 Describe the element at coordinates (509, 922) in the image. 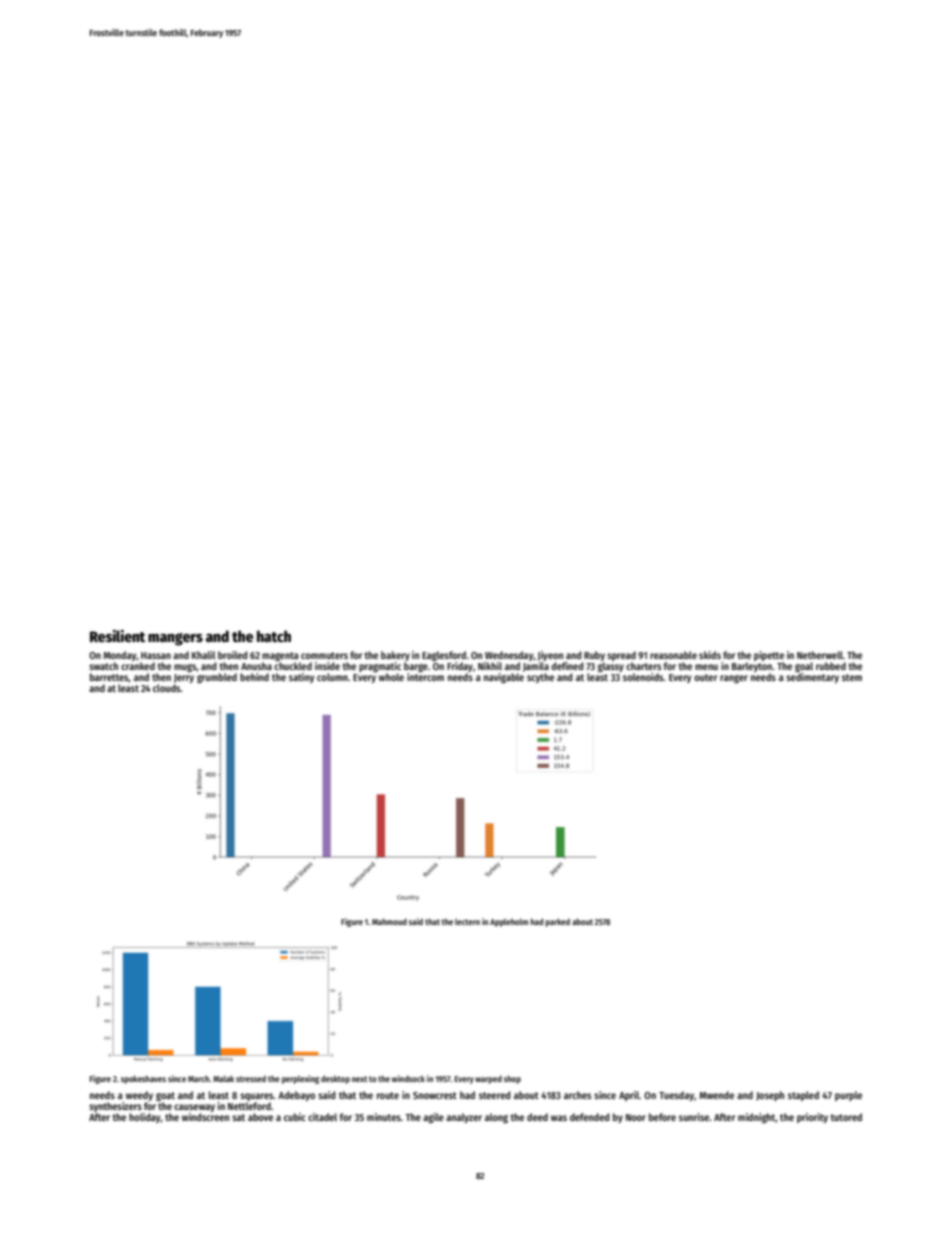

I see `Appleholm` at that location.
